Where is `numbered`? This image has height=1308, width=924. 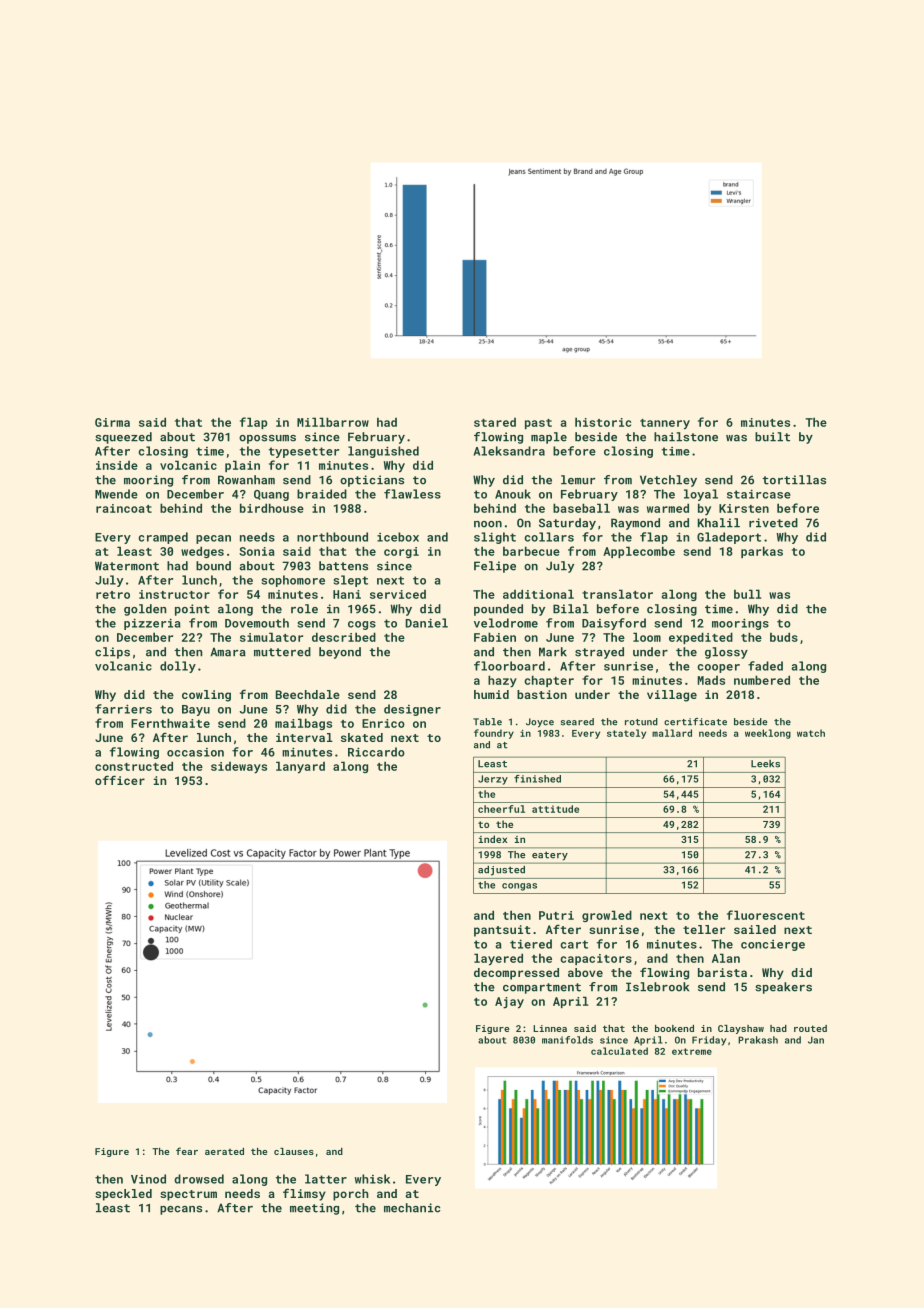 numbered is located at coordinates (762, 680).
